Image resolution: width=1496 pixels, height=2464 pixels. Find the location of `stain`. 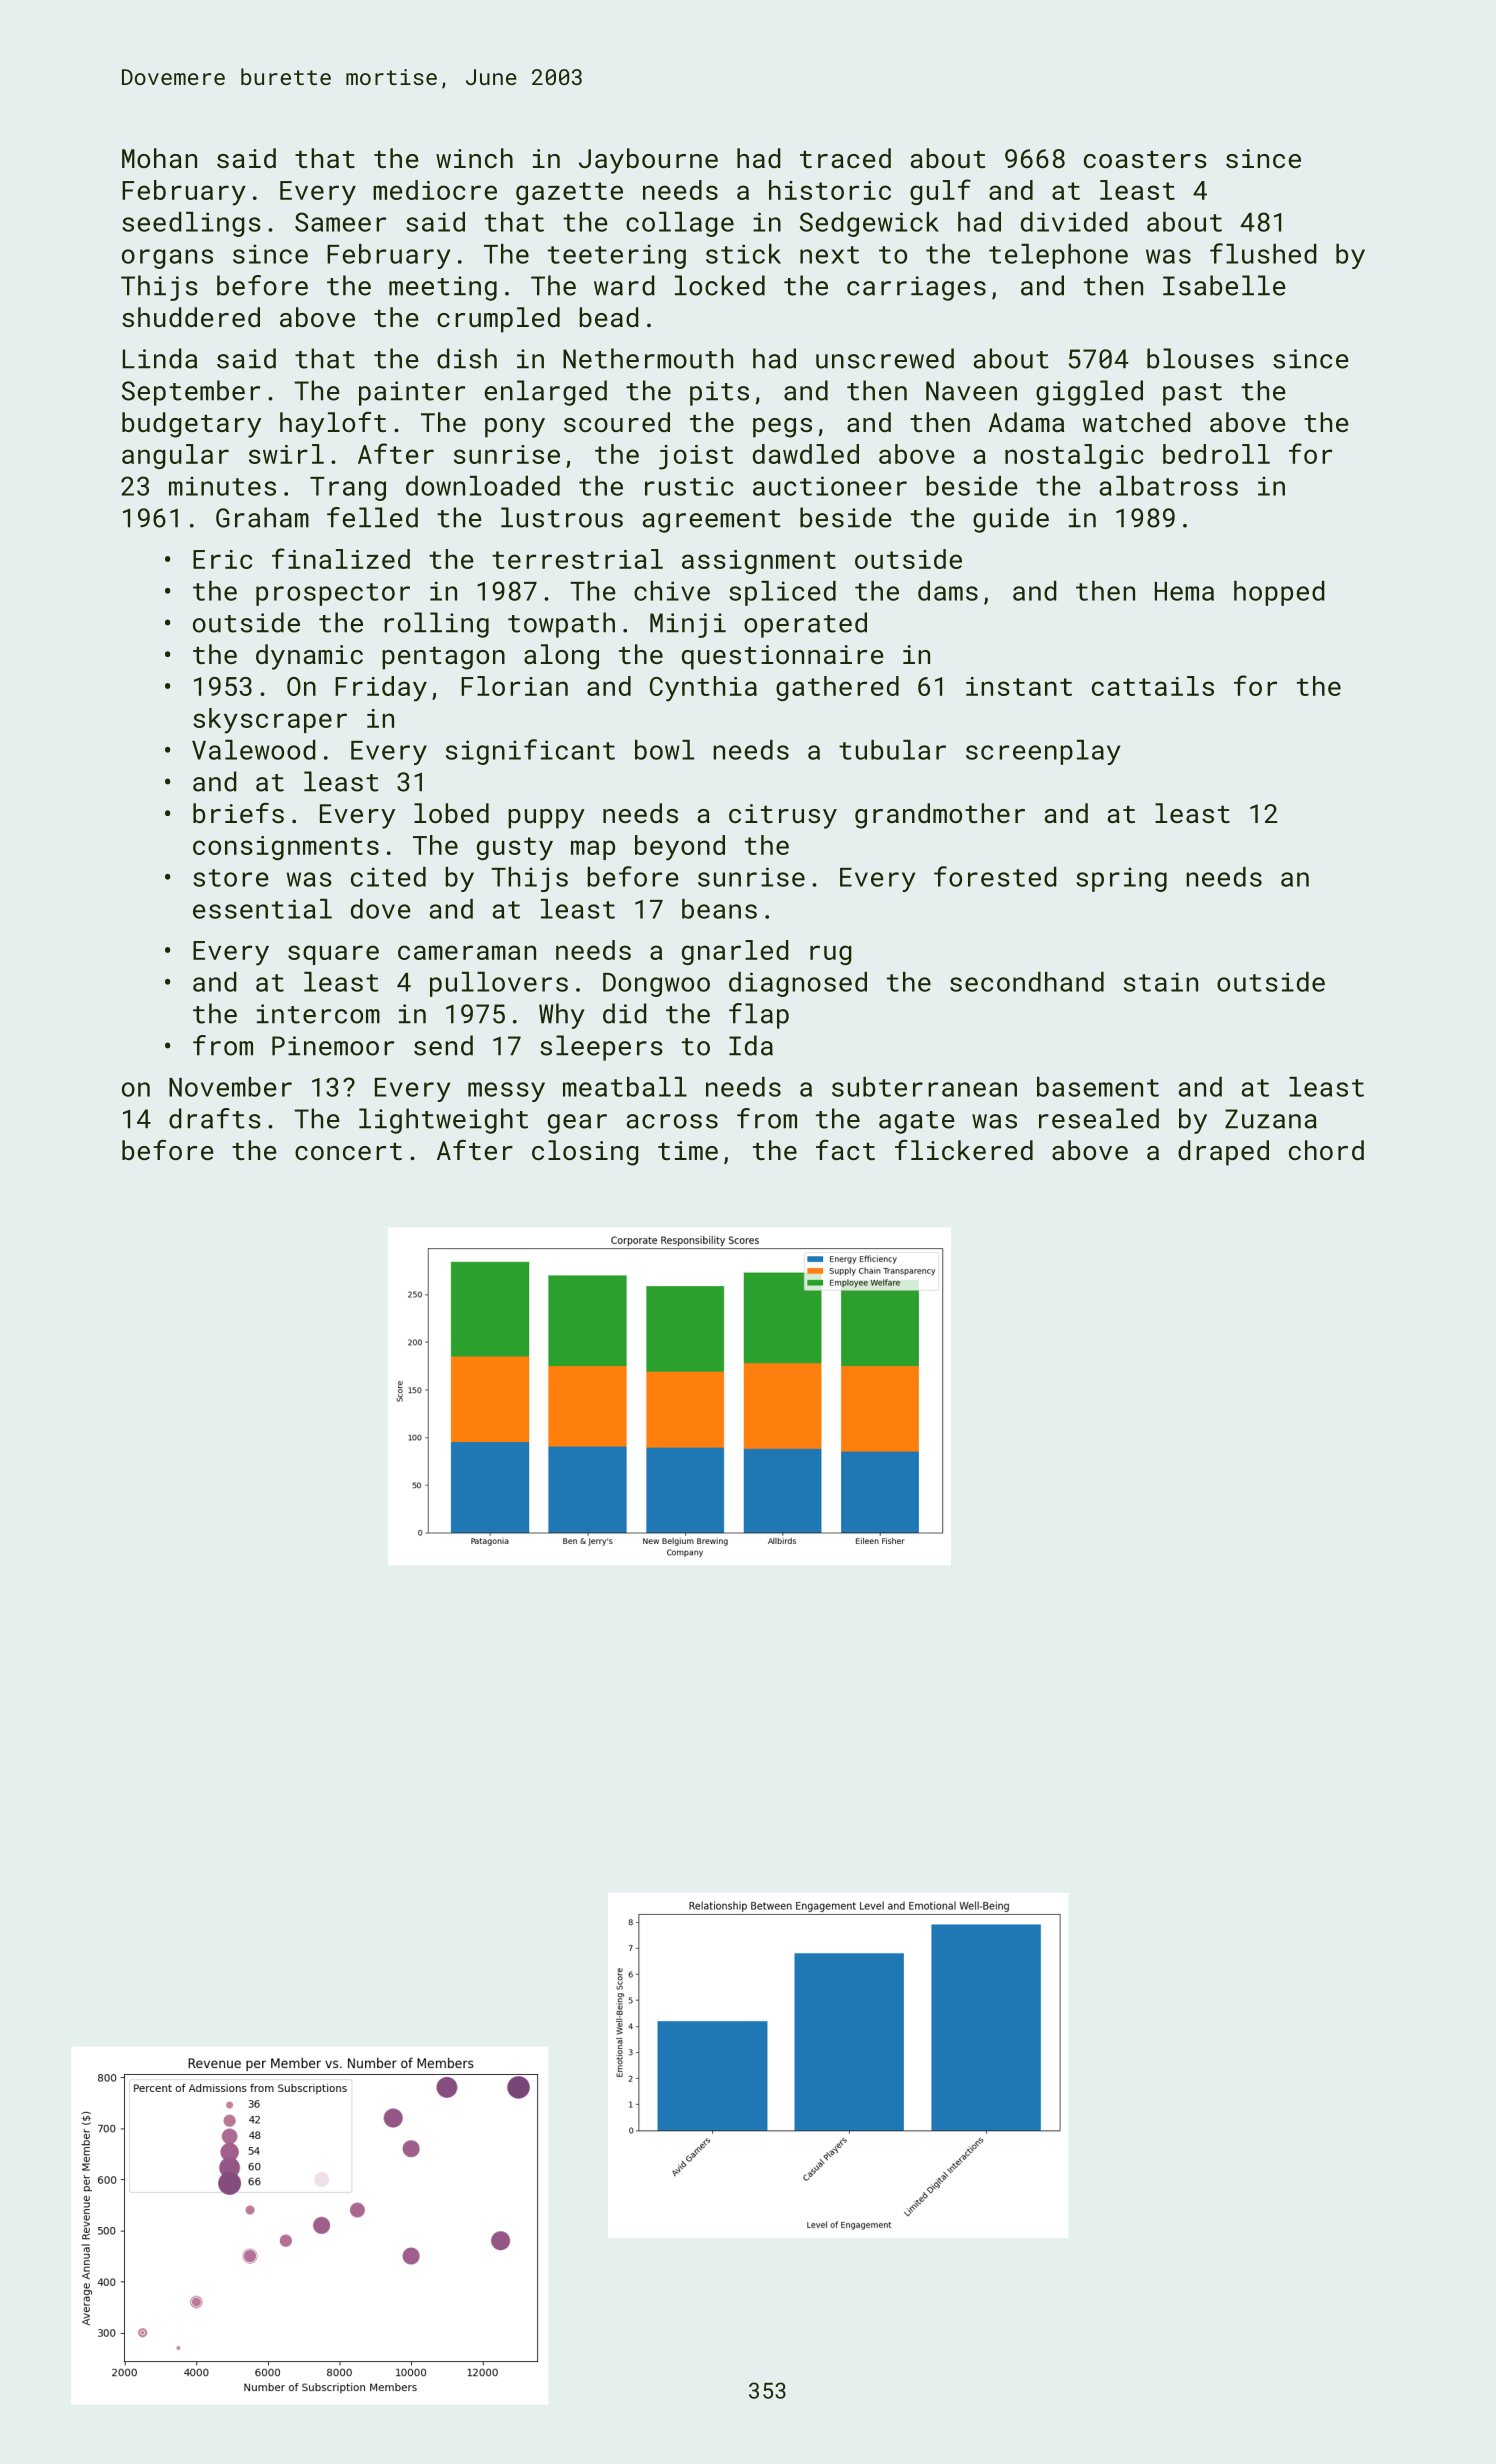

stain is located at coordinates (1161, 982).
